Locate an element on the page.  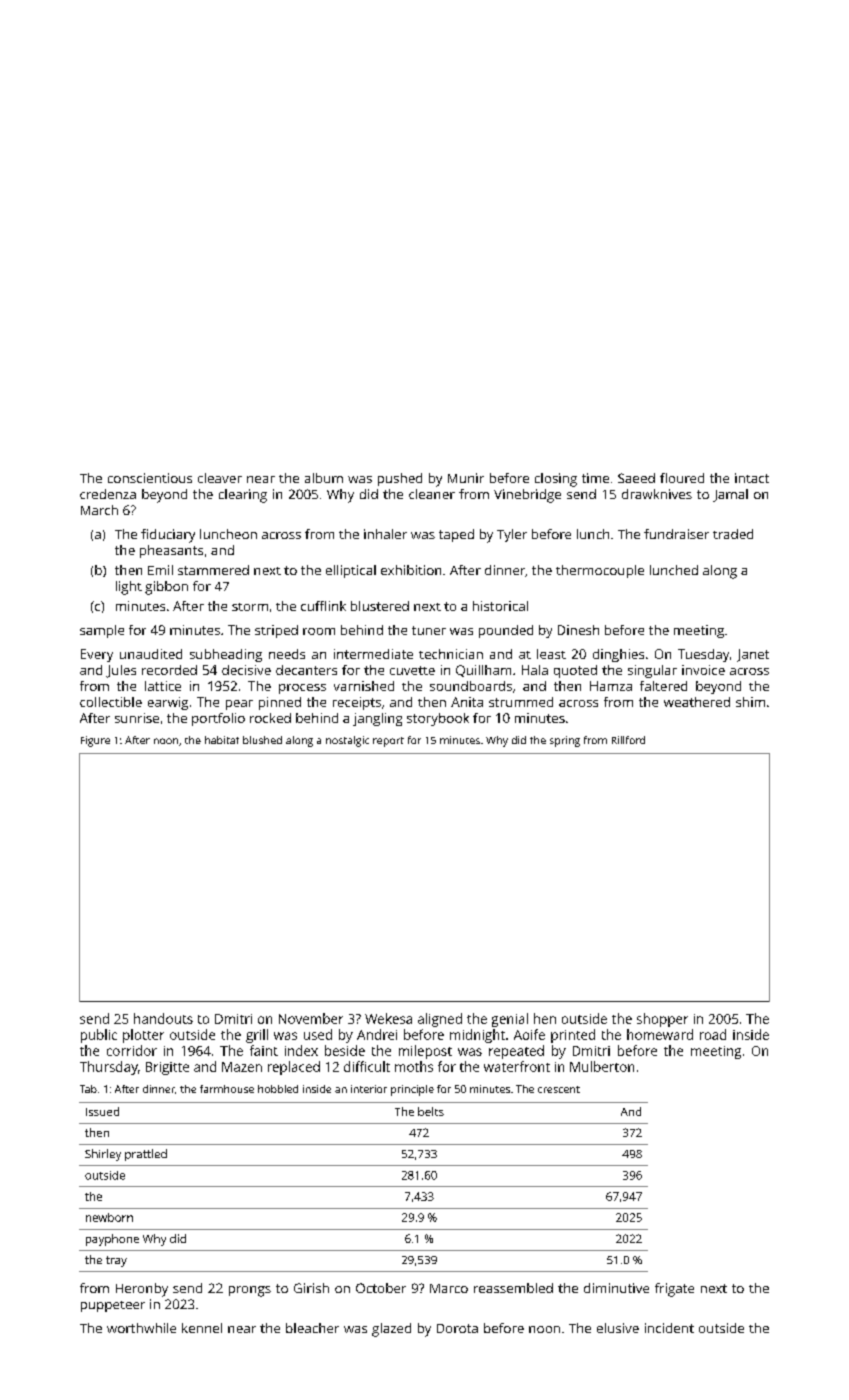
bleacher is located at coordinates (312, 1328).
